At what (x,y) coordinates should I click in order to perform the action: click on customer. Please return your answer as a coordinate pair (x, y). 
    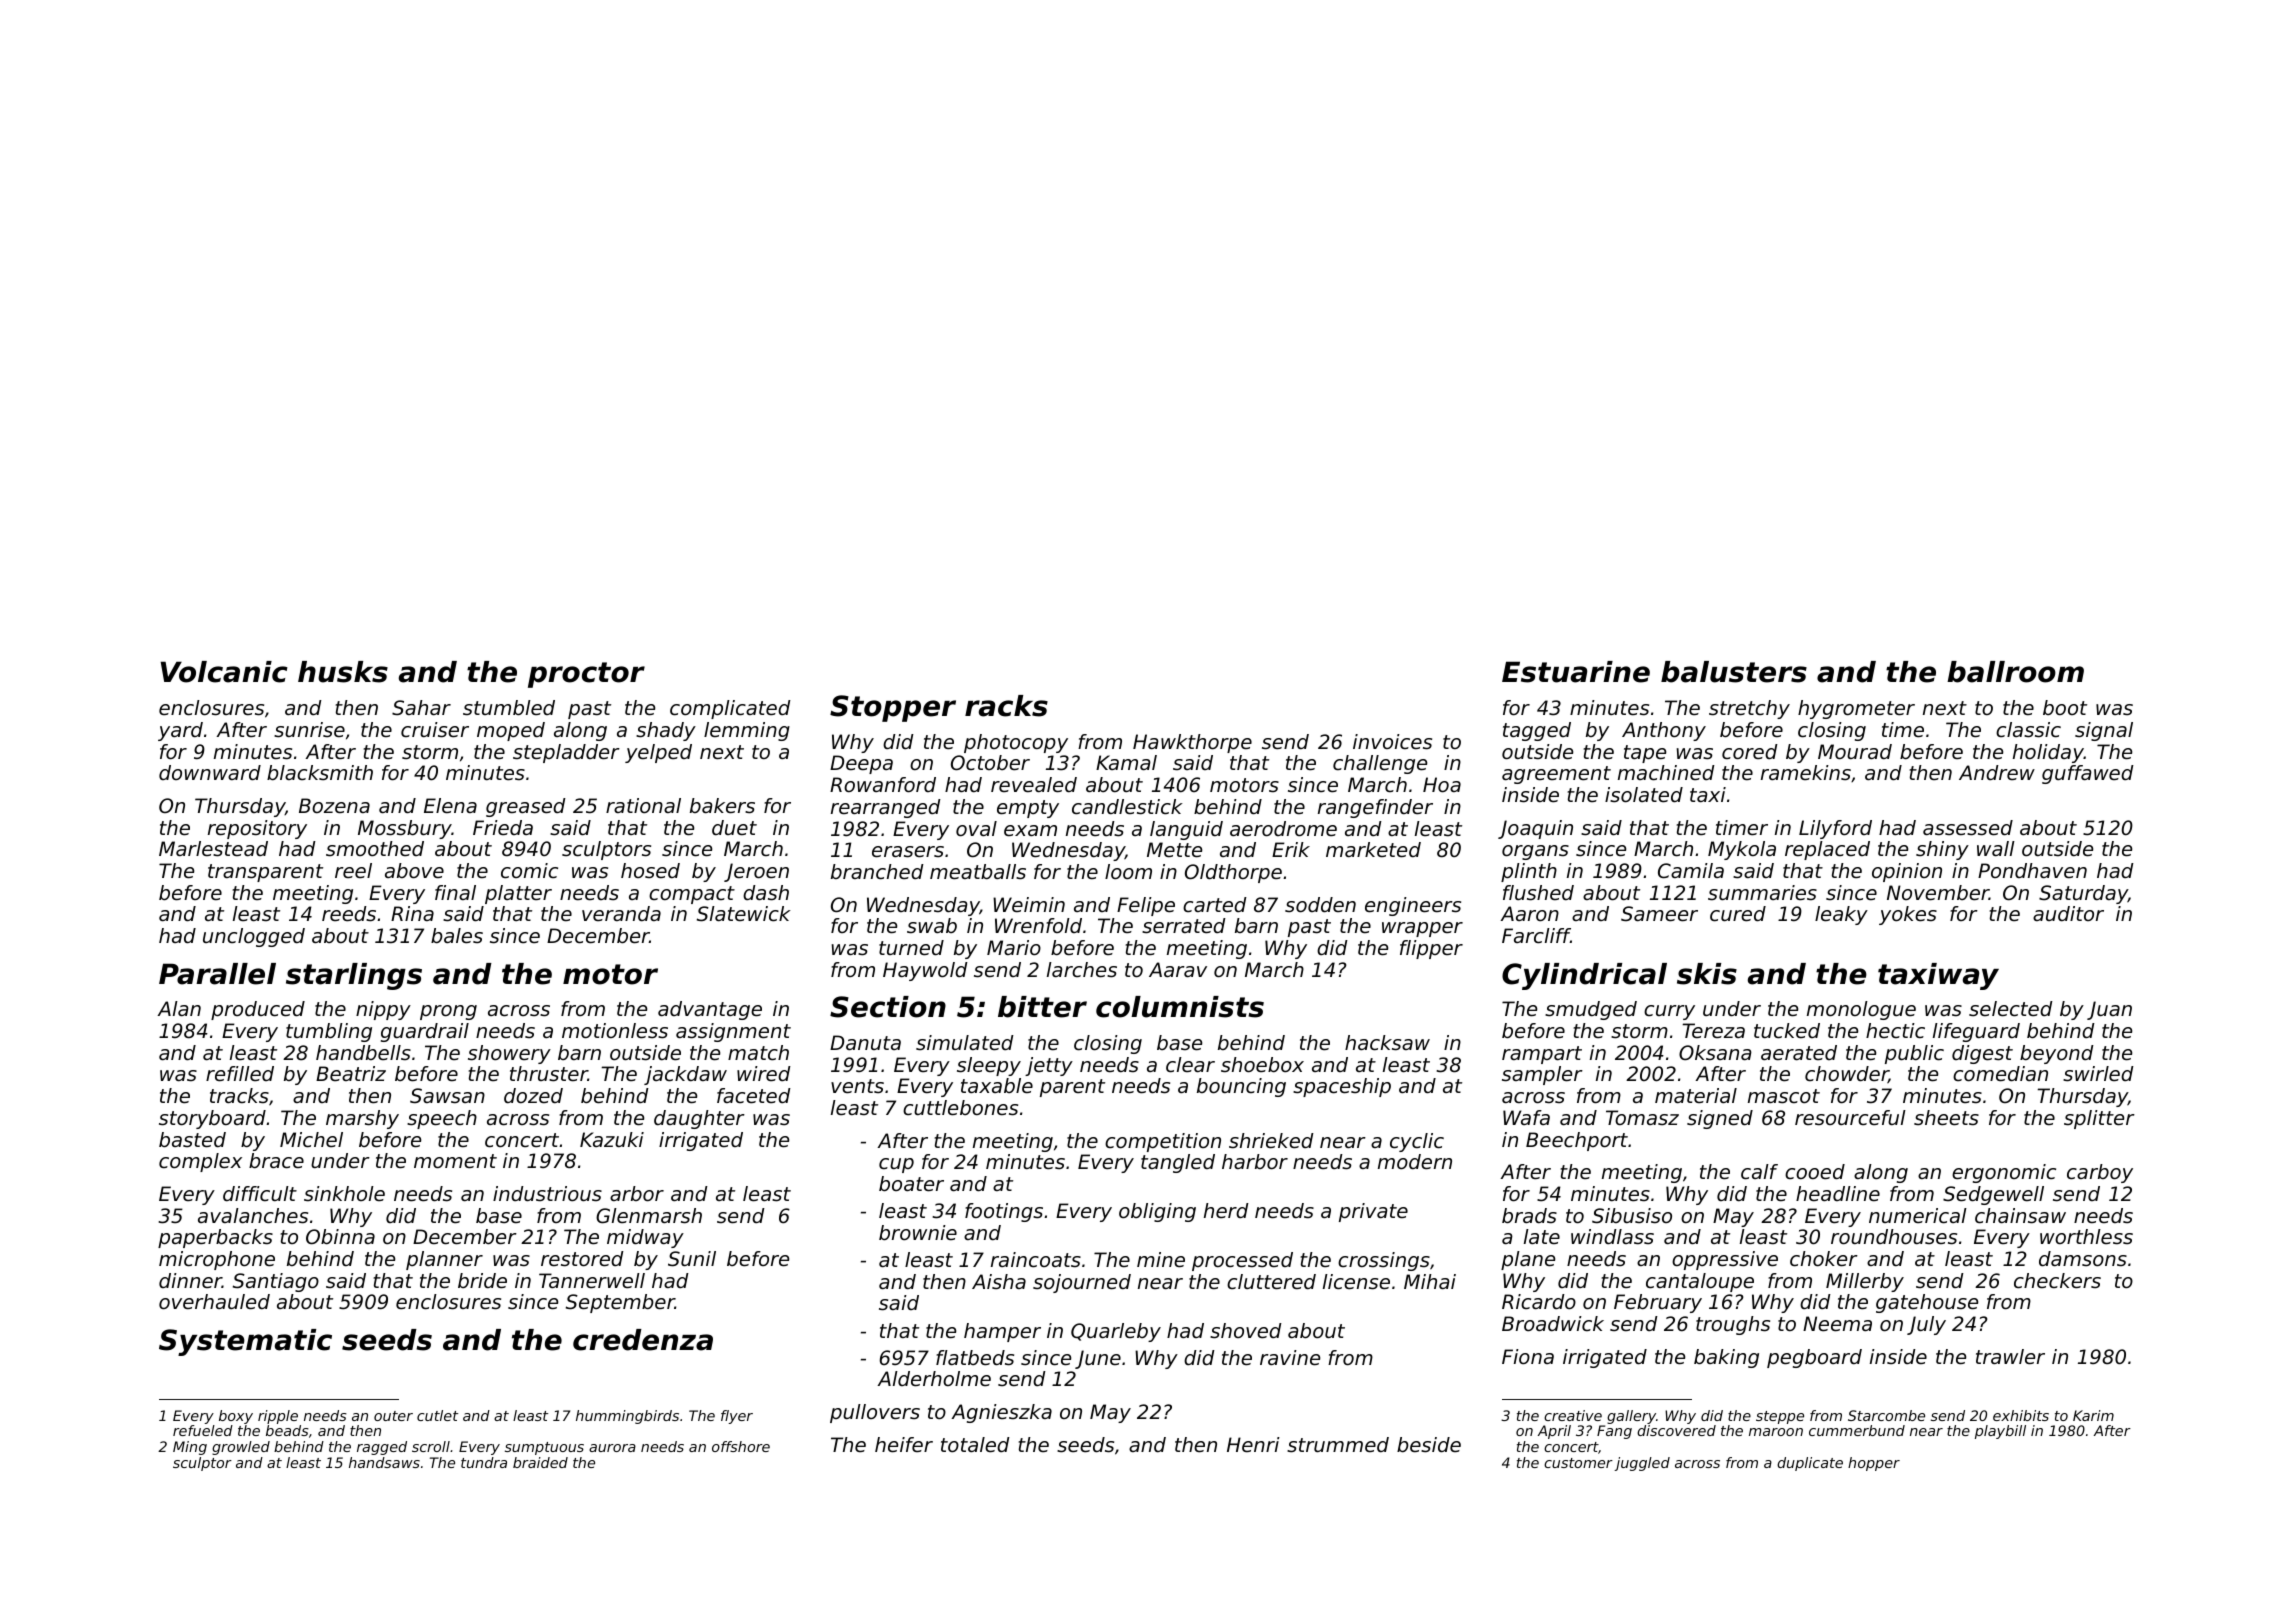
    Looking at the image, I should click on (1578, 1463).
